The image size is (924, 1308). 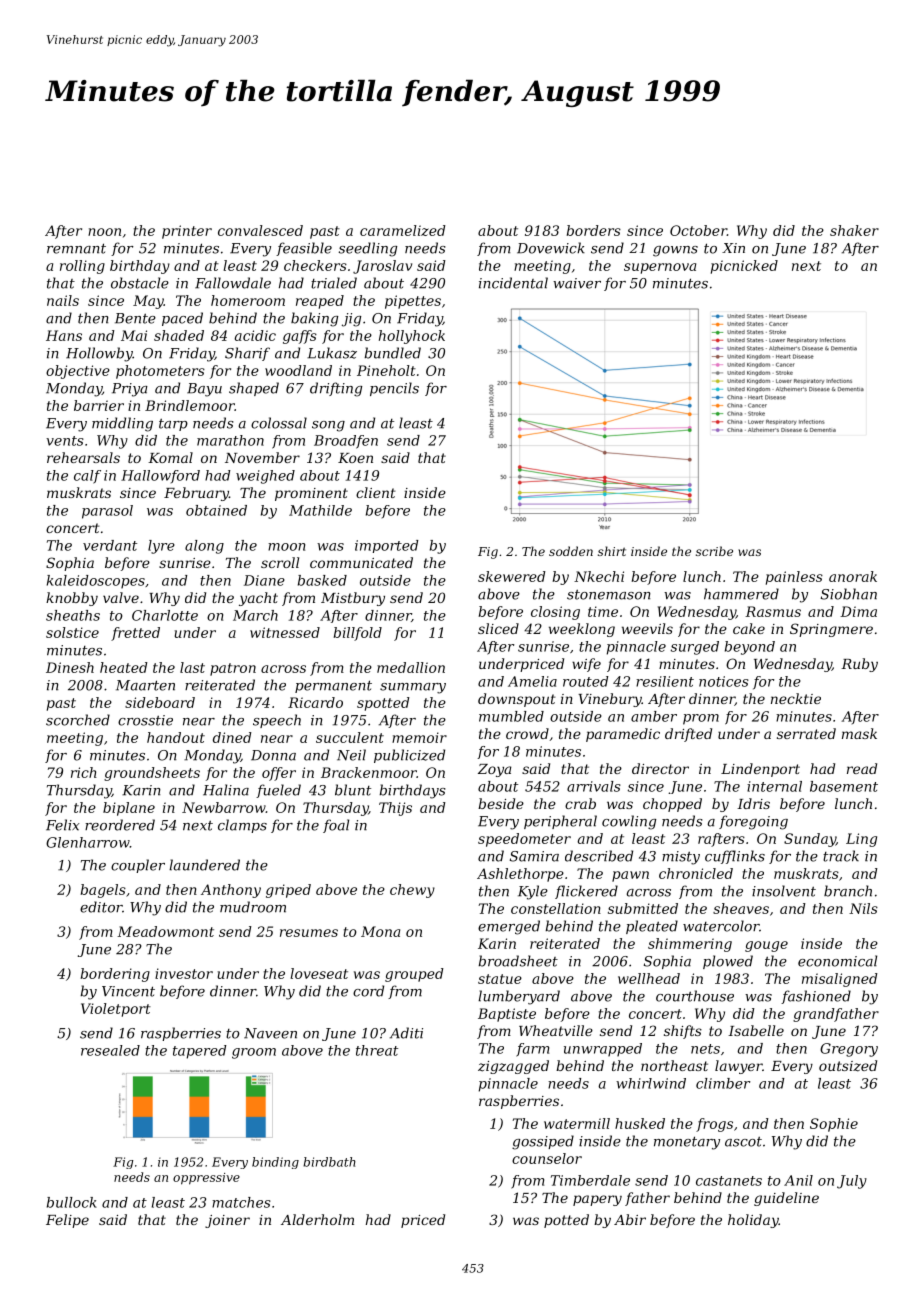 What do you see at coordinates (571, 551) in the page?
I see `sodden` at bounding box center [571, 551].
